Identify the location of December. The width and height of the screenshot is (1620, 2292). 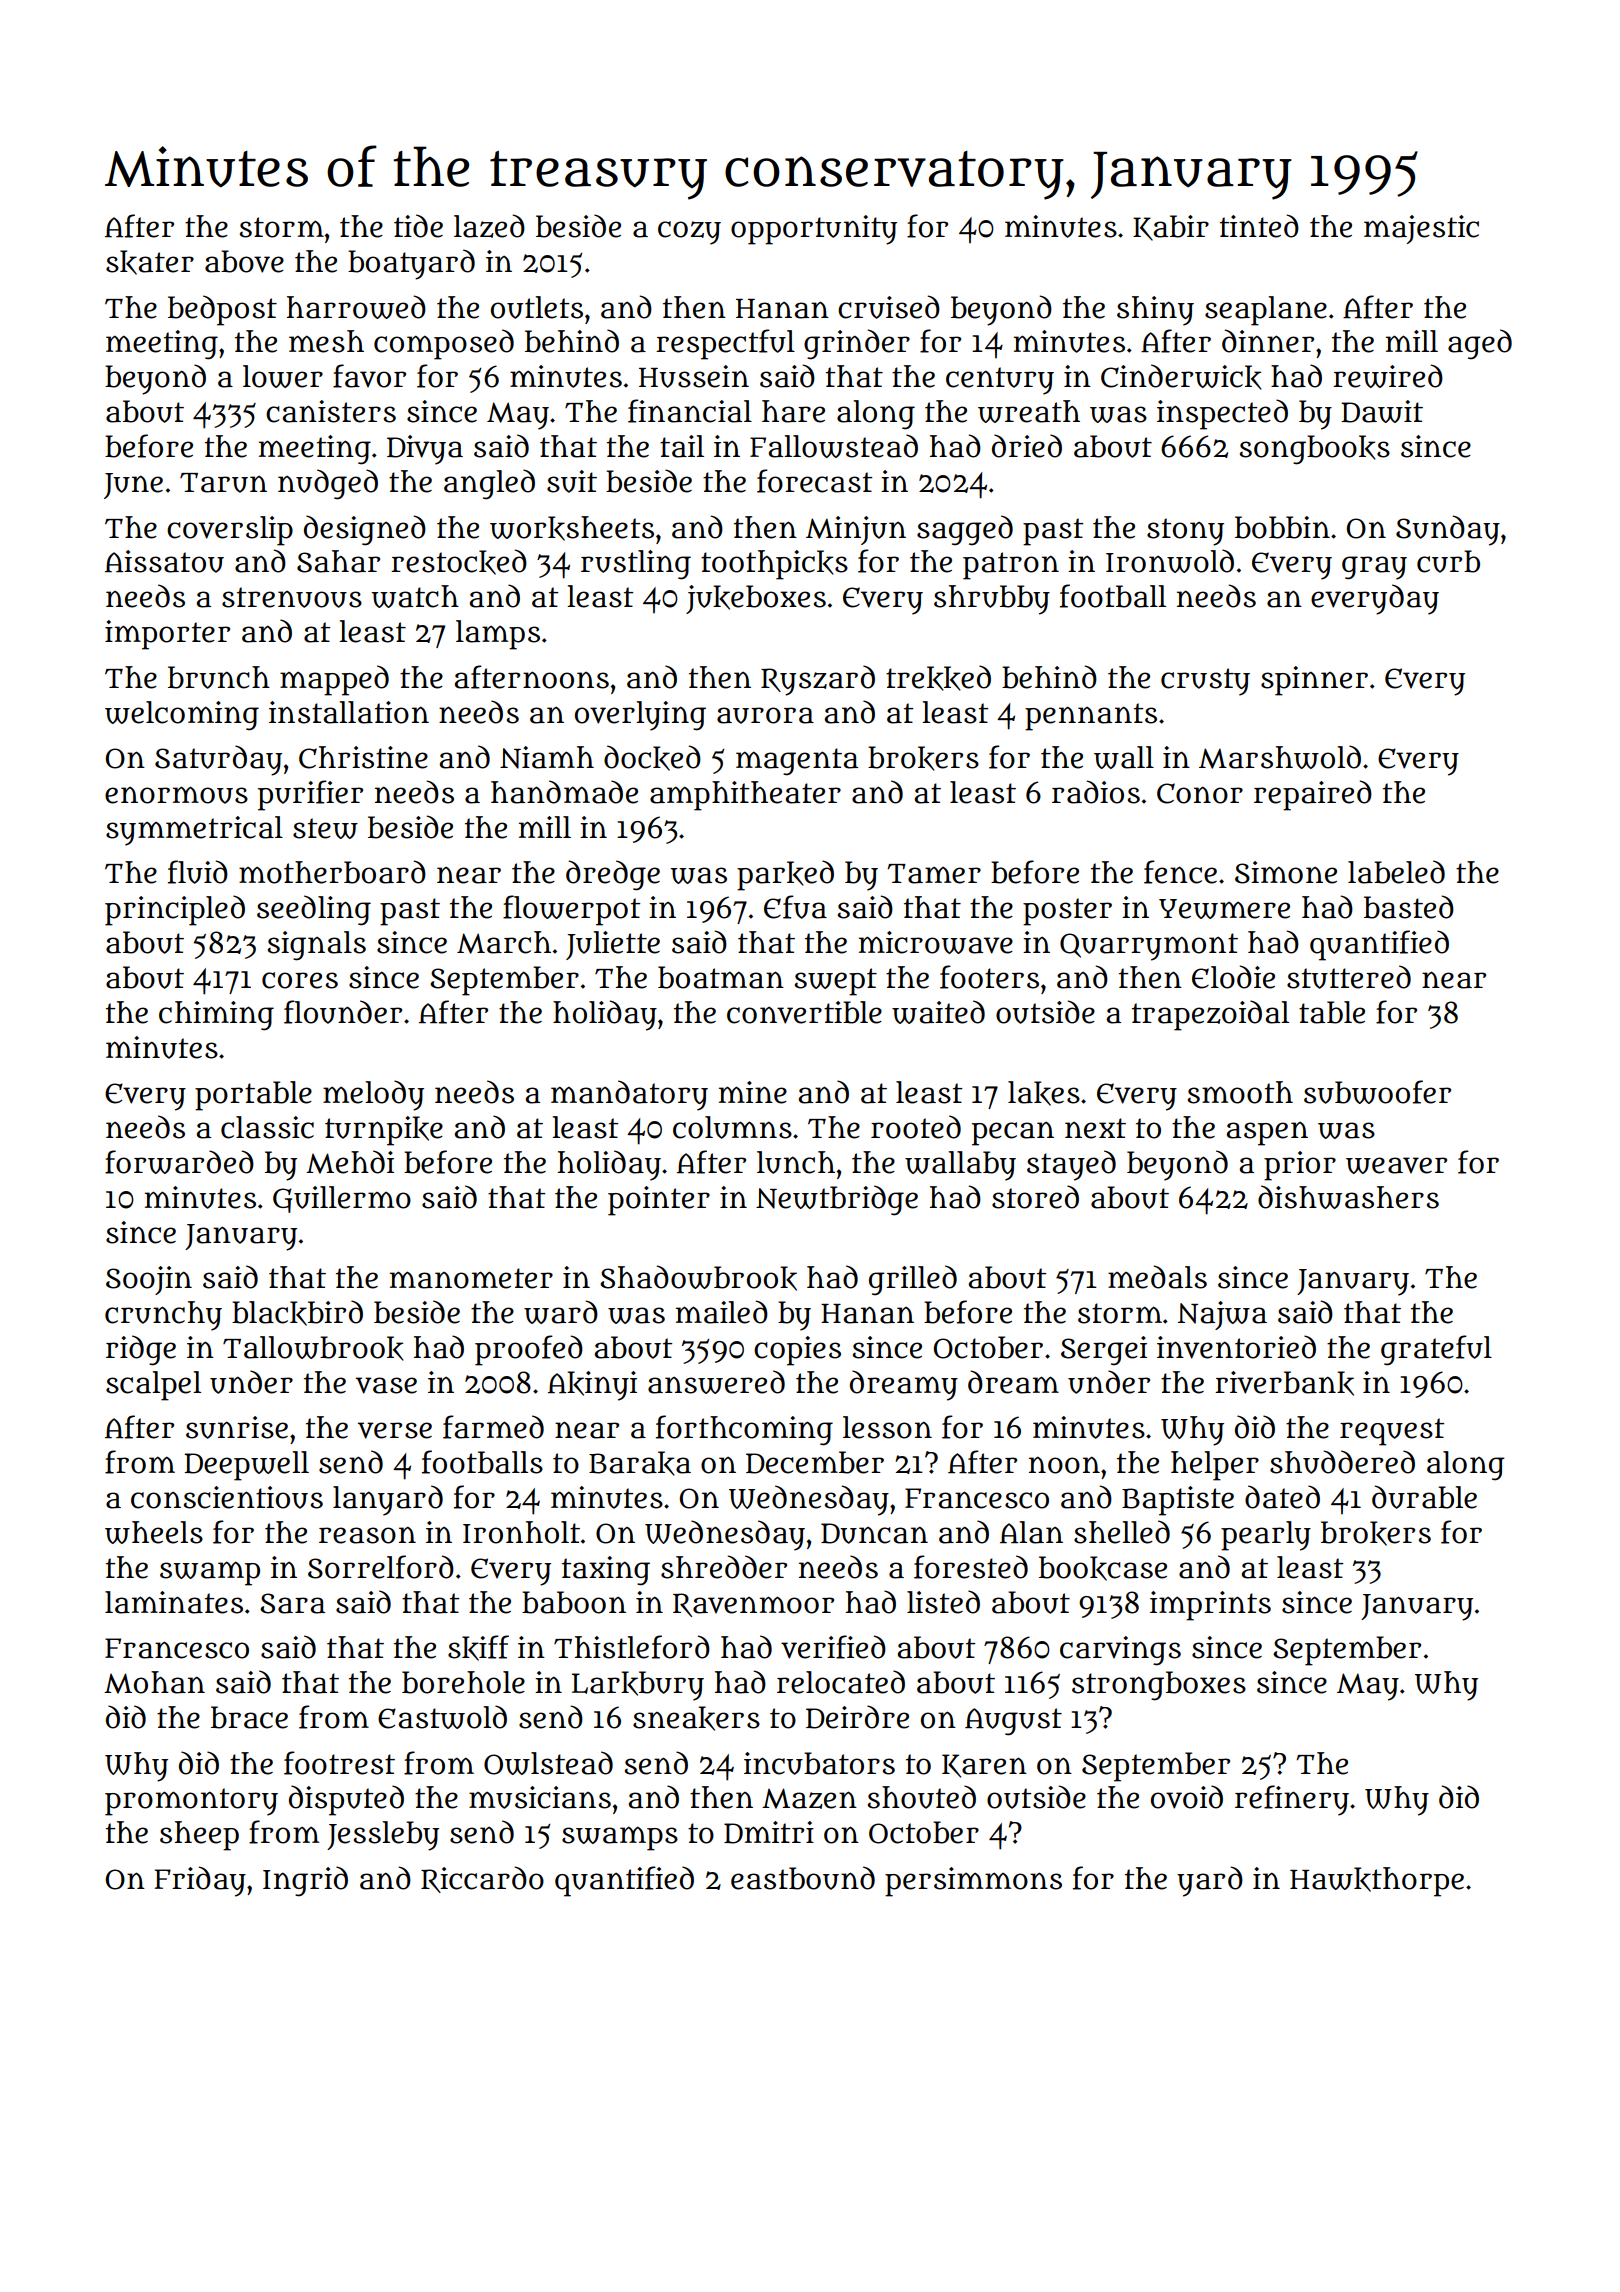
(815, 1462).
